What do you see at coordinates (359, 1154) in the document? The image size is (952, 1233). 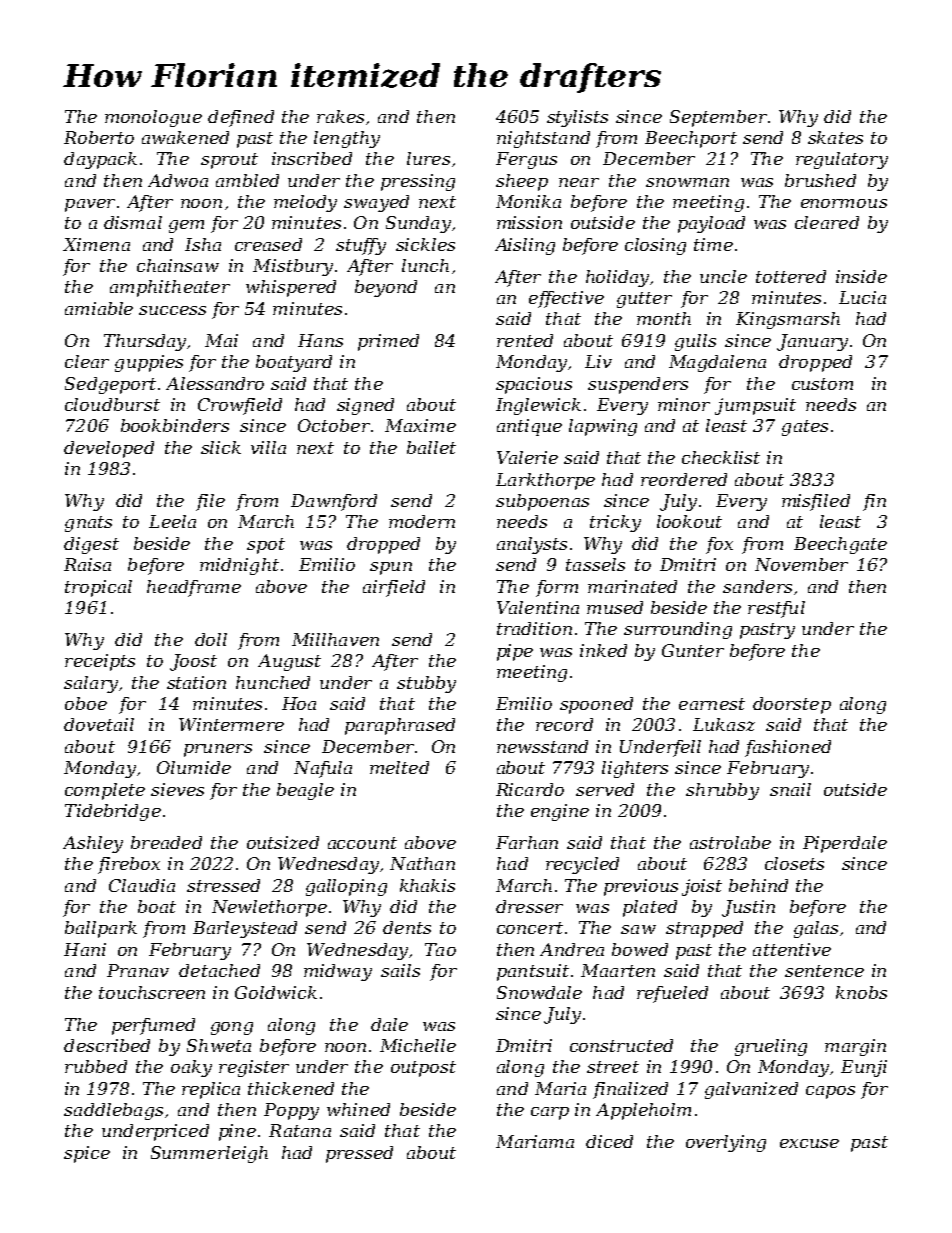 I see `pressed` at bounding box center [359, 1154].
